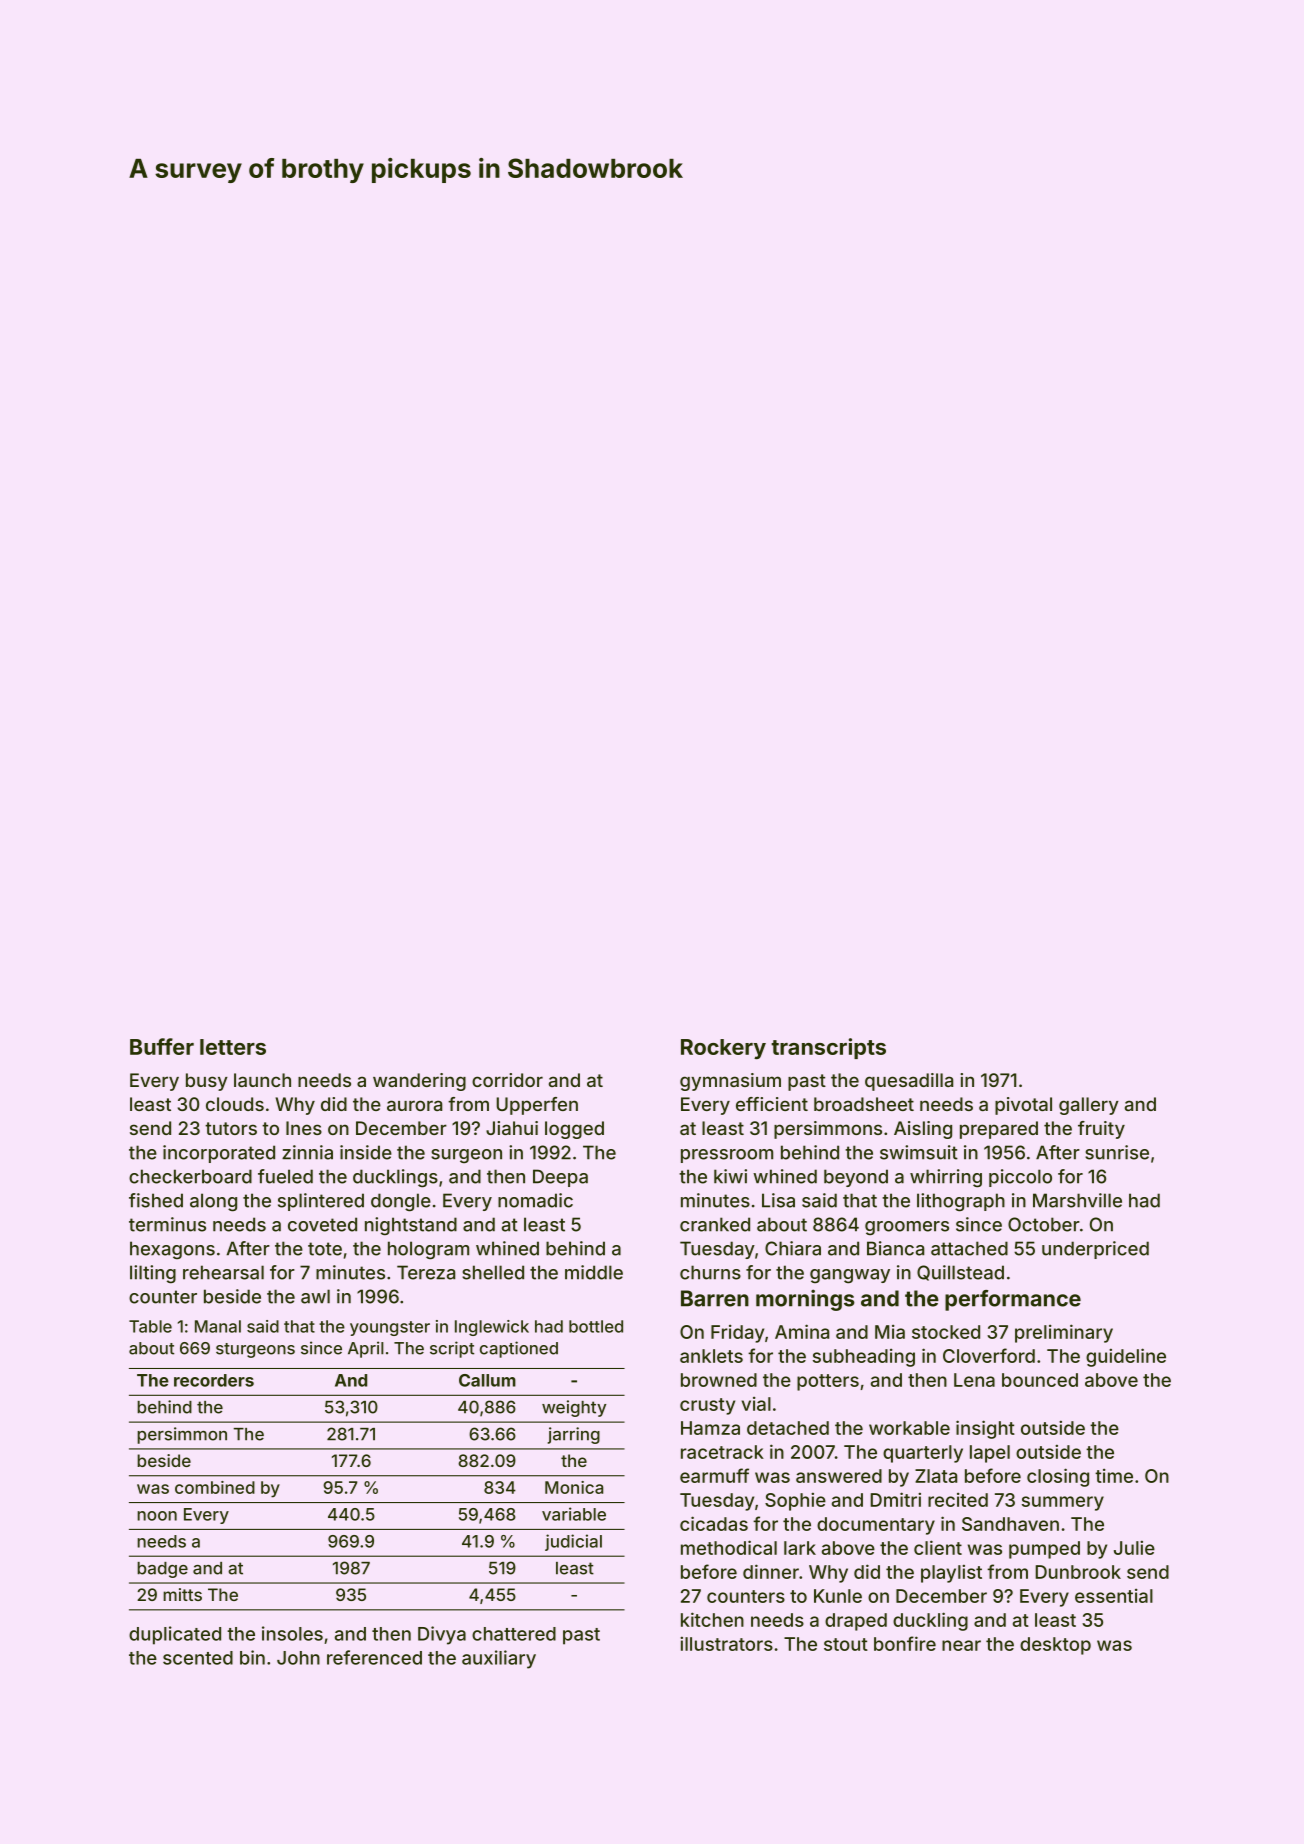 This page has height=1844, width=1304. What do you see at coordinates (233, 1047) in the page?
I see `letters` at bounding box center [233, 1047].
